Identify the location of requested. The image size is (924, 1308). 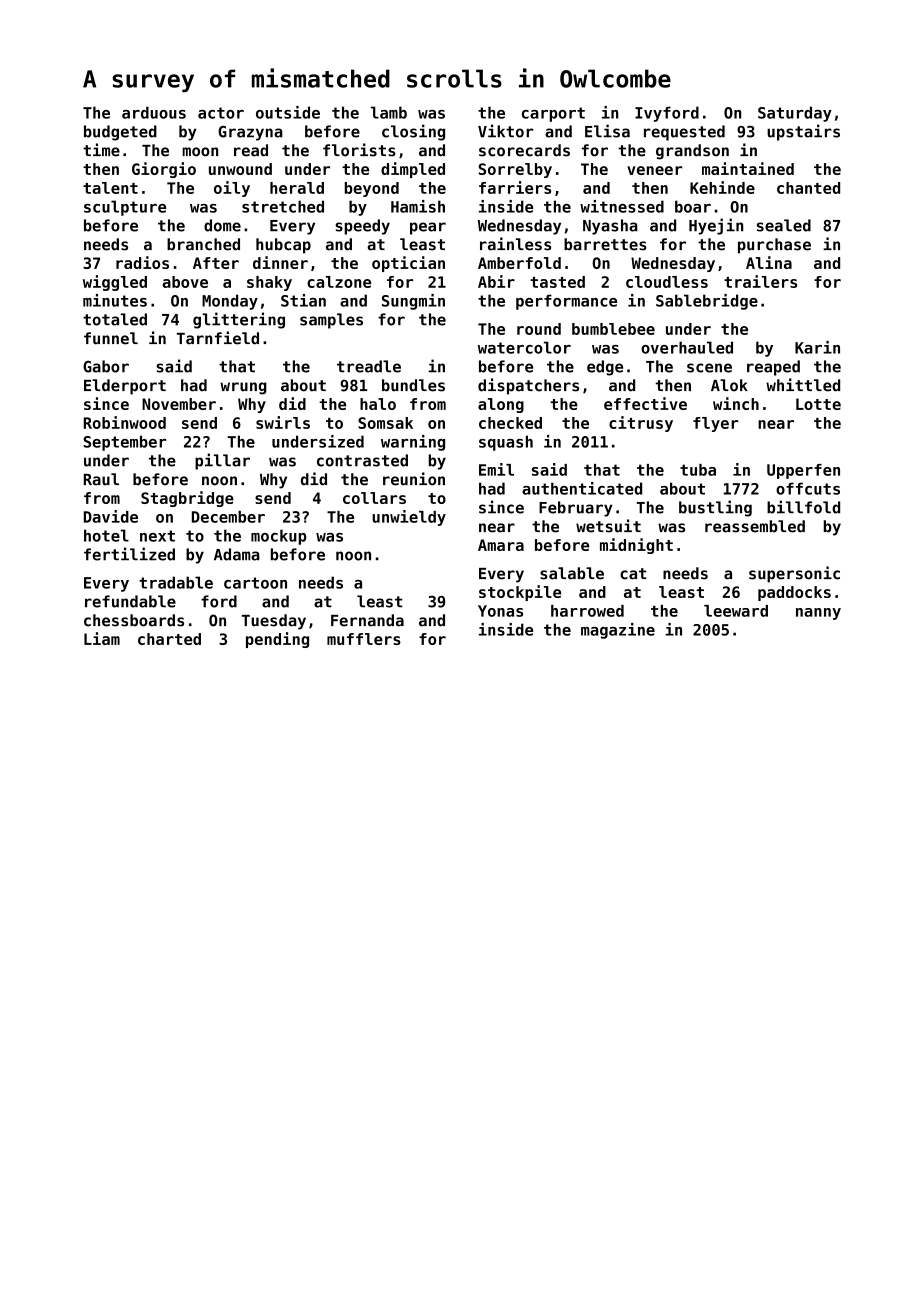
(684, 133).
